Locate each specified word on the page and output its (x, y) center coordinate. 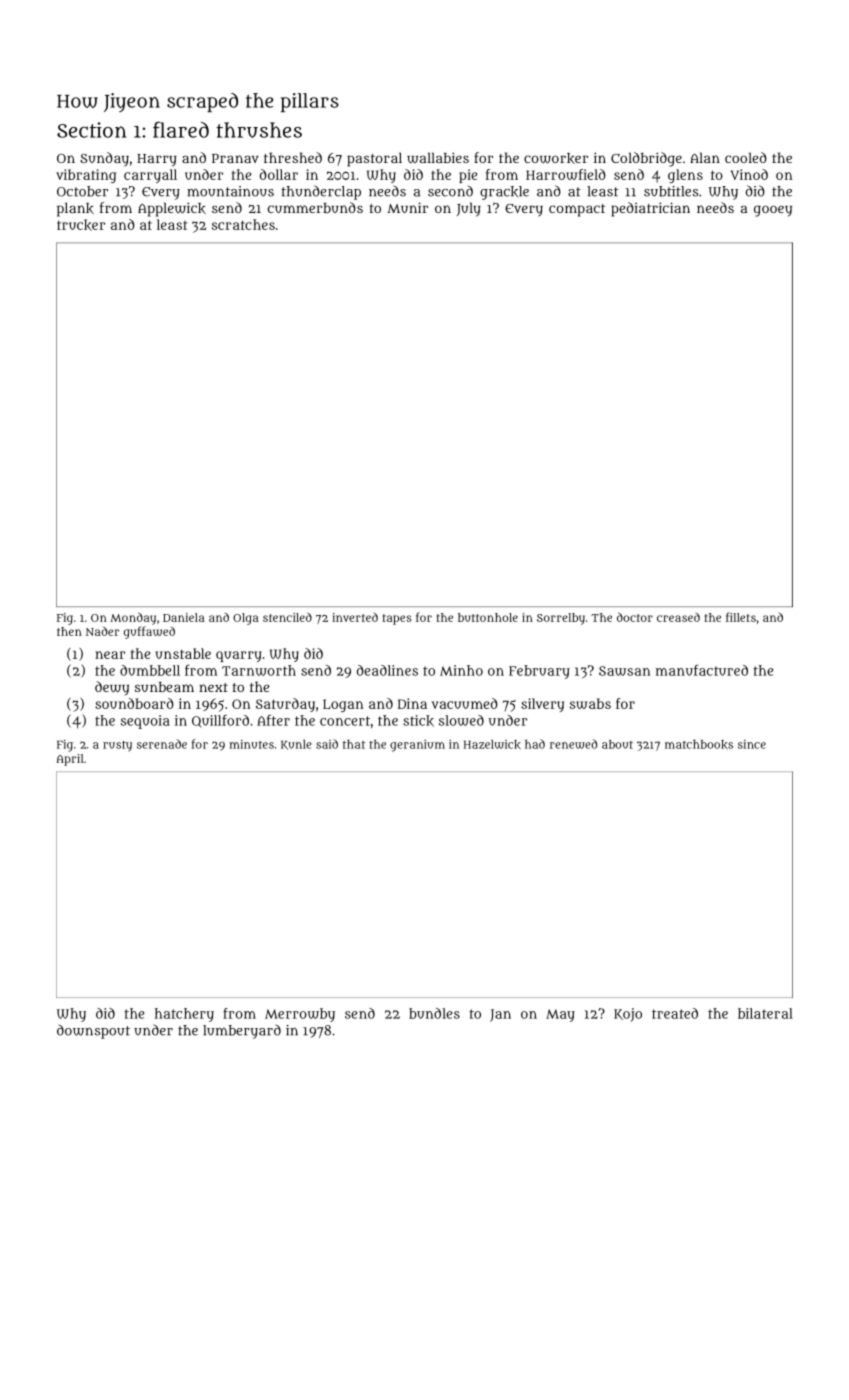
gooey (773, 211)
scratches (243, 224)
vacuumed (465, 703)
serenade (162, 744)
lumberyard (242, 1031)
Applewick (172, 209)
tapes (397, 619)
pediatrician (650, 209)
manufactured (702, 670)
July (469, 209)
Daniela (184, 617)
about (617, 744)
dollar (279, 174)
